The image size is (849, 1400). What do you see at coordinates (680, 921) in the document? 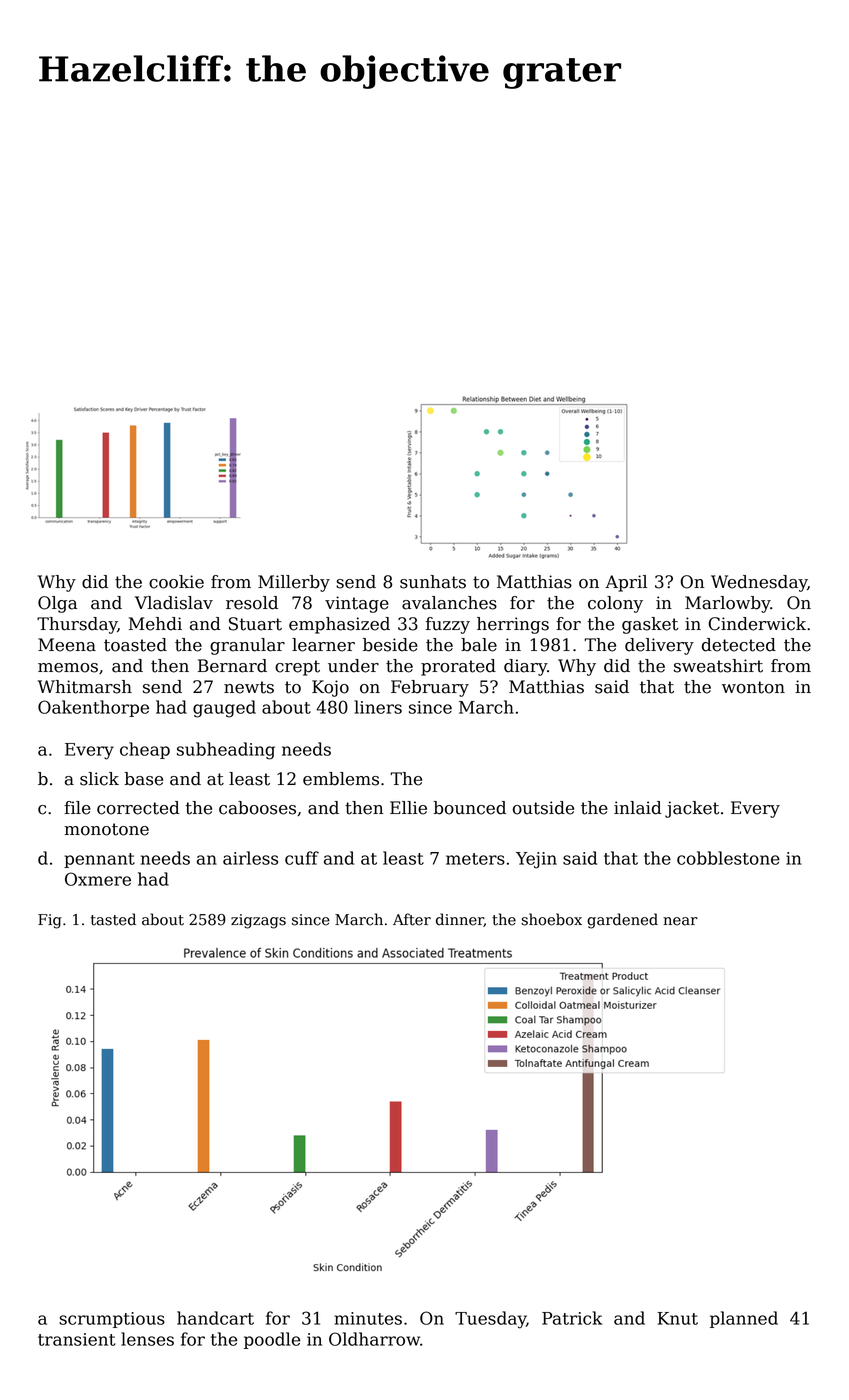
I see `near` at bounding box center [680, 921].
